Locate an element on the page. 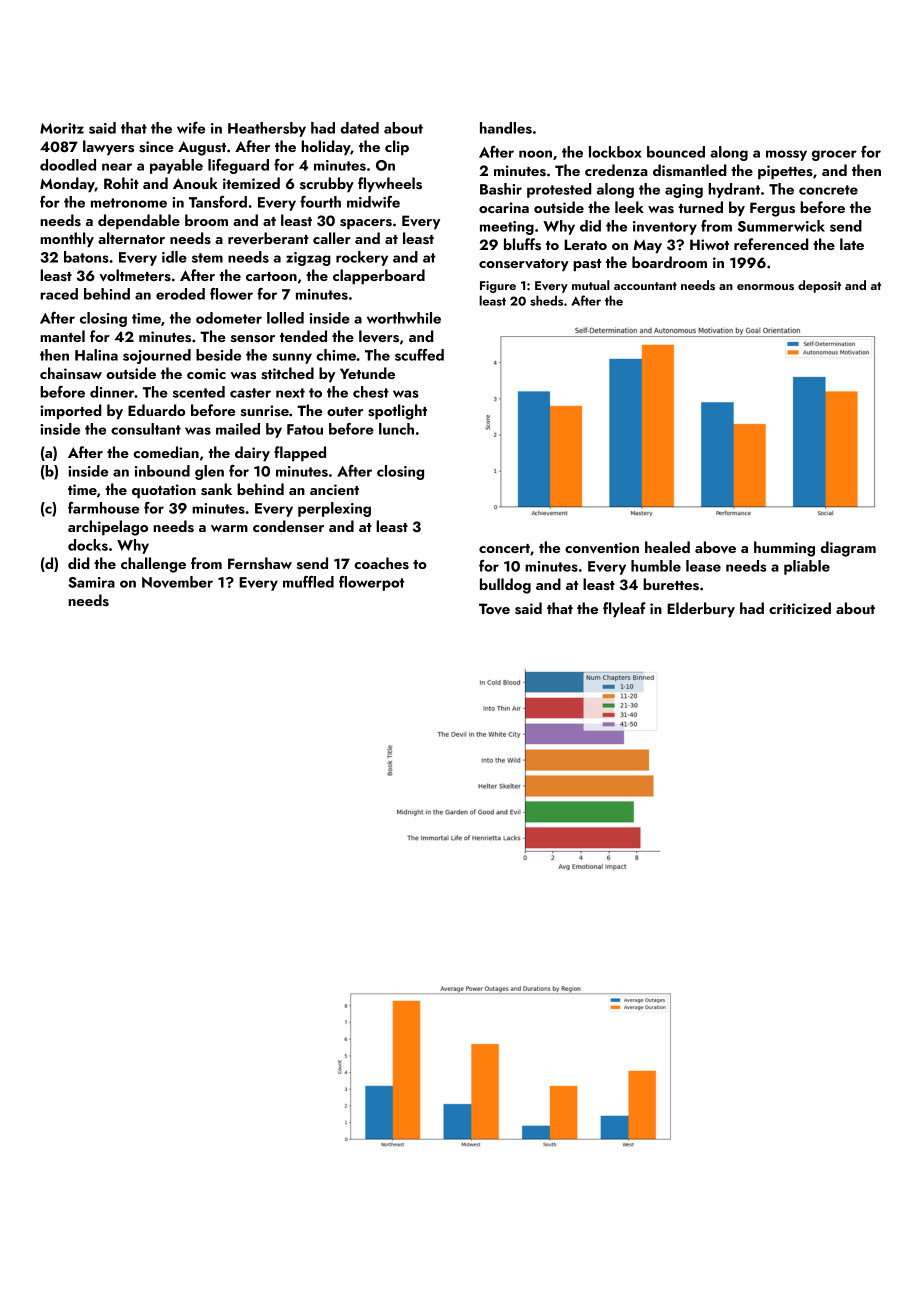 The height and width of the image is (1308, 924). batons is located at coordinates (86, 257).
